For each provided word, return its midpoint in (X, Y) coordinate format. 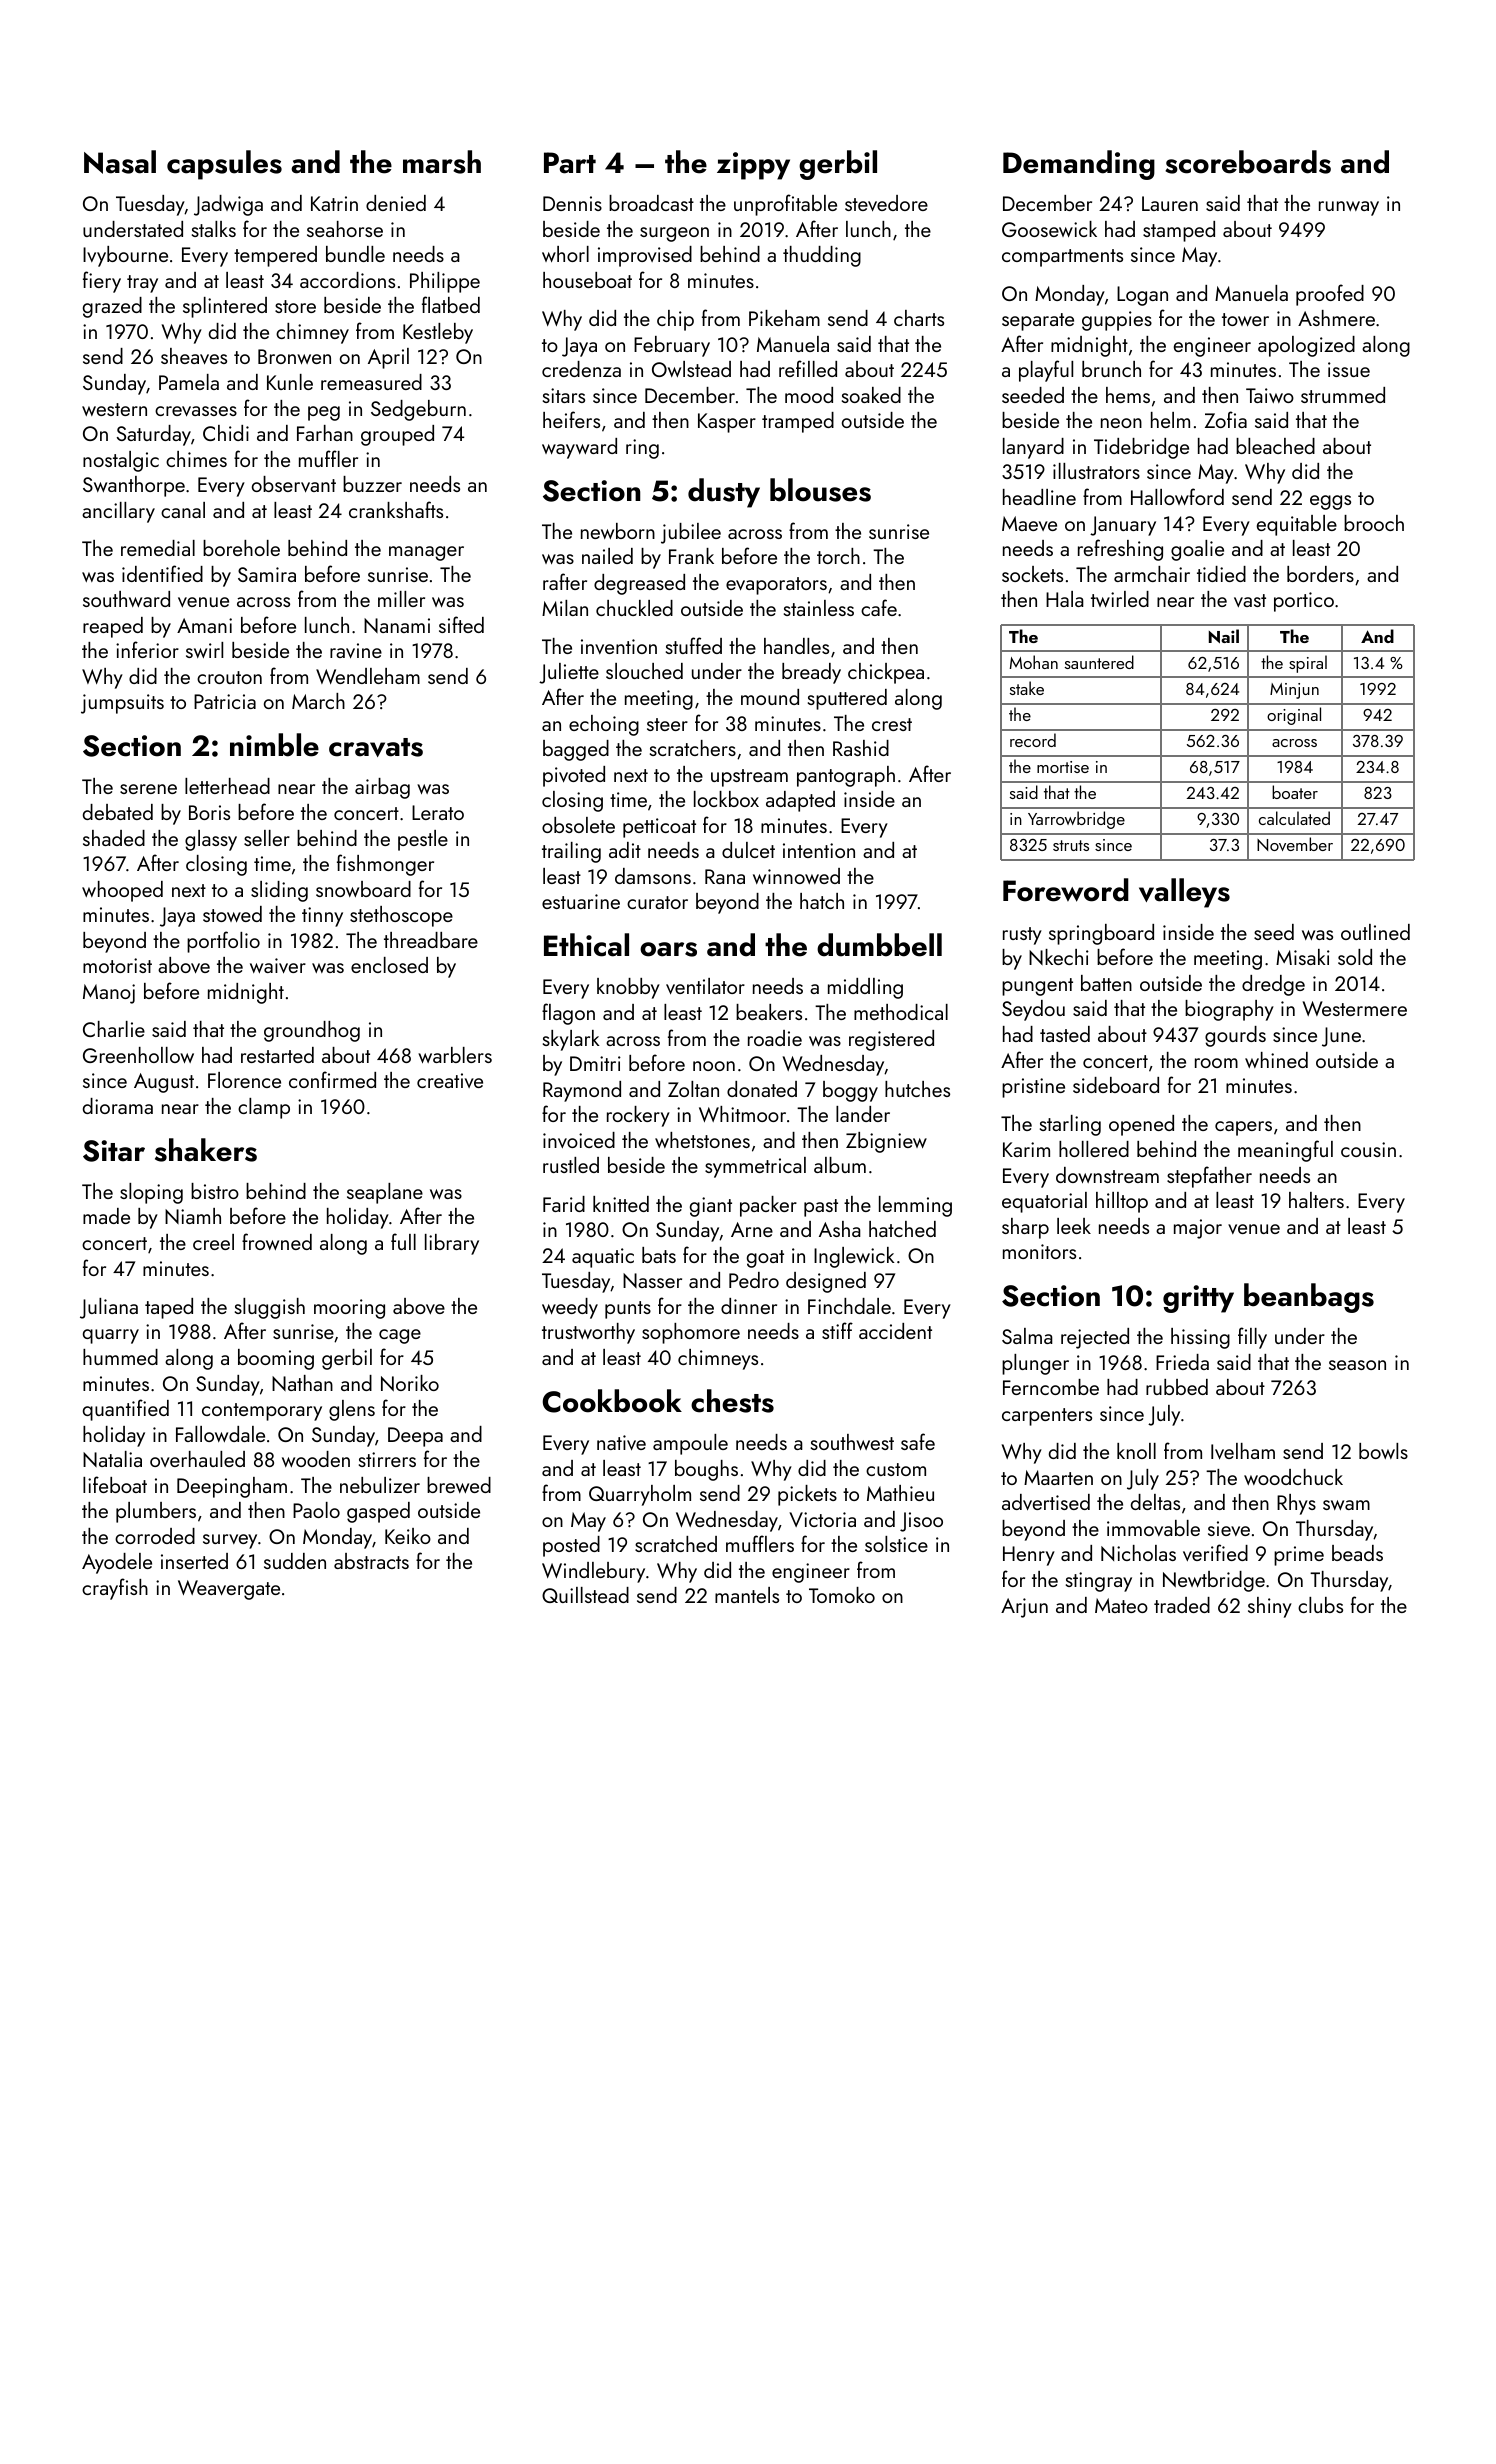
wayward (579, 448)
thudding (822, 256)
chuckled (634, 608)
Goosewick (1049, 229)
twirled (1120, 599)
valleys (1184, 893)
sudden (295, 1561)
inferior (147, 649)
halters (1316, 1200)
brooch (1374, 523)
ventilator (705, 986)
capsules (224, 165)
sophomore (691, 1333)
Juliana (109, 1308)
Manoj (109, 994)
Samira (267, 574)
